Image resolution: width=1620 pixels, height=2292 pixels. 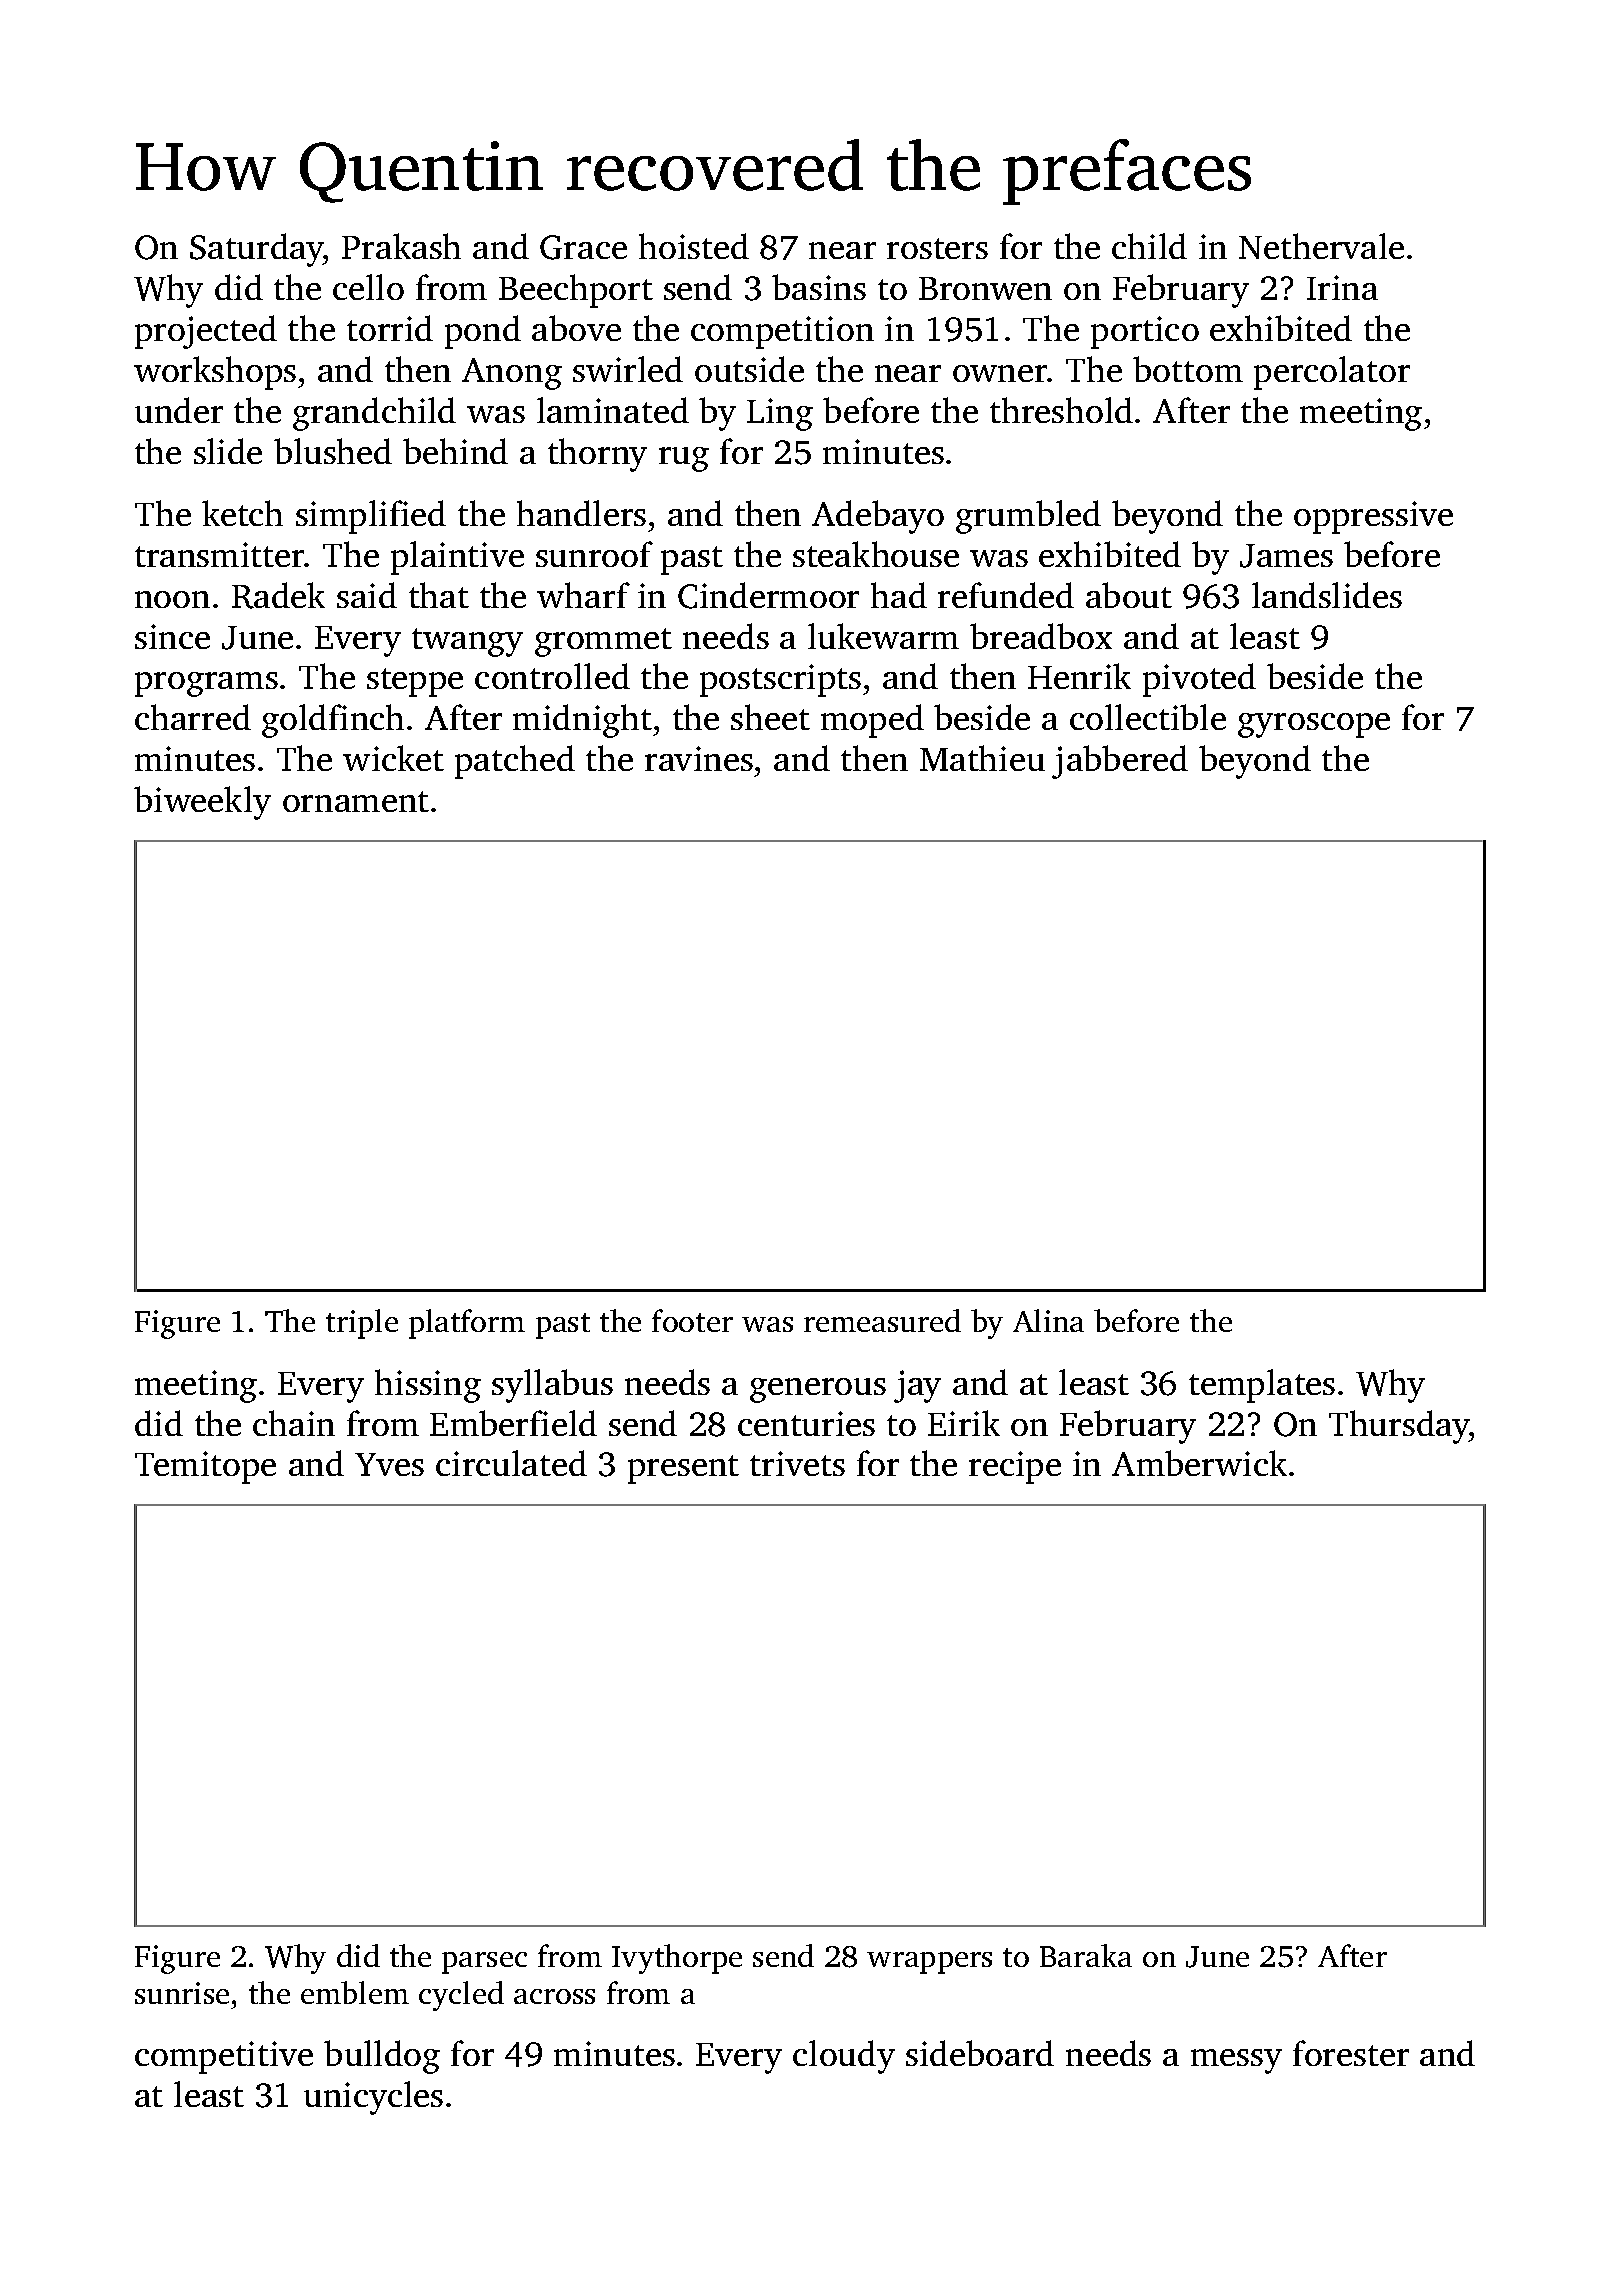 I want to click on pivoted, so click(x=1199, y=680).
